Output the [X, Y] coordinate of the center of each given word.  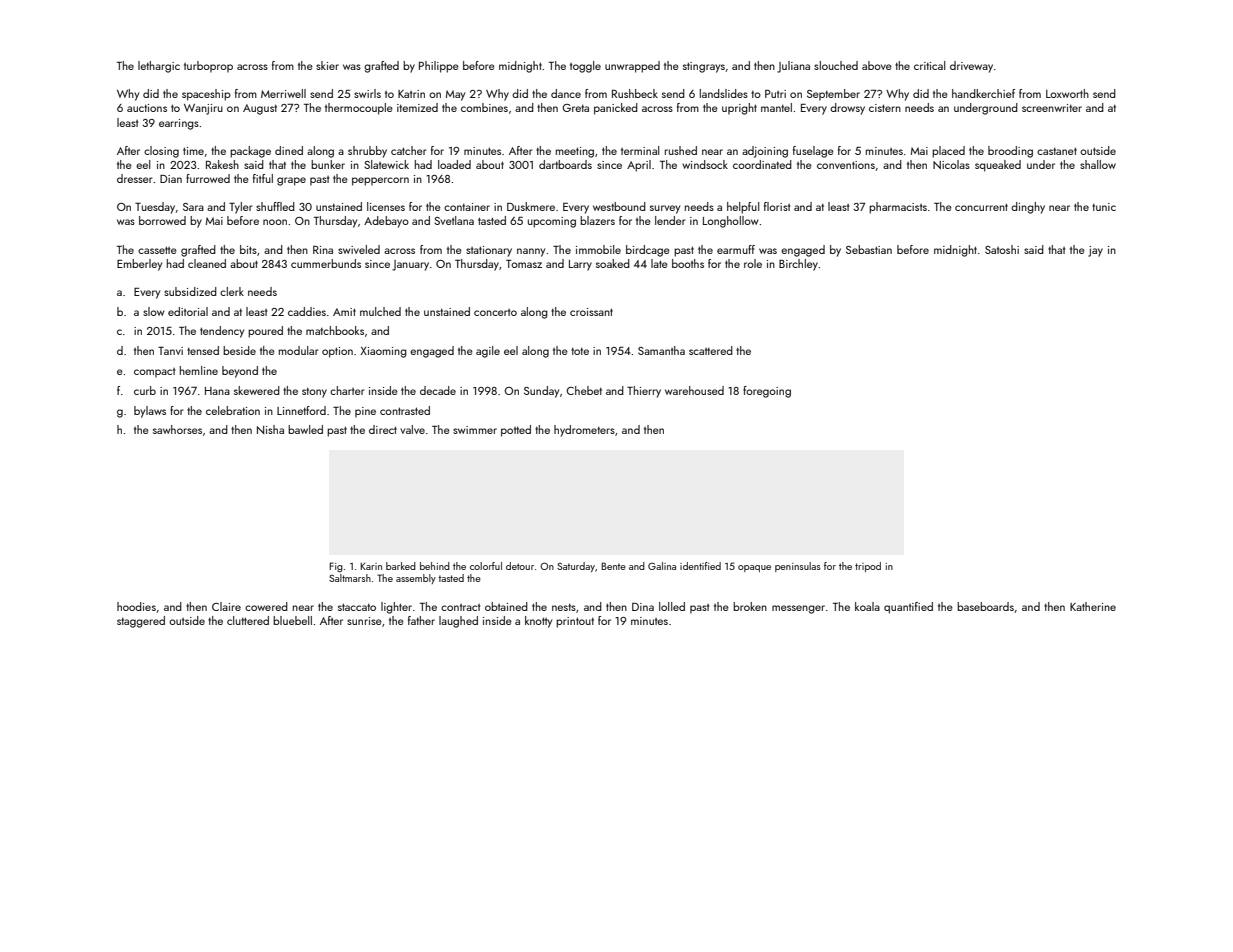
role [753, 263]
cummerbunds [326, 263]
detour [520, 566]
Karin [371, 566]
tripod [868, 567]
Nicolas [951, 164]
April [639, 166]
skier [327, 65]
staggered [141, 622]
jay [1095, 251]
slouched [836, 65]
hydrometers [584, 431]
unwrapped [632, 67]
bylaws [150, 412]
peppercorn [380, 181]
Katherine [1093, 606]
